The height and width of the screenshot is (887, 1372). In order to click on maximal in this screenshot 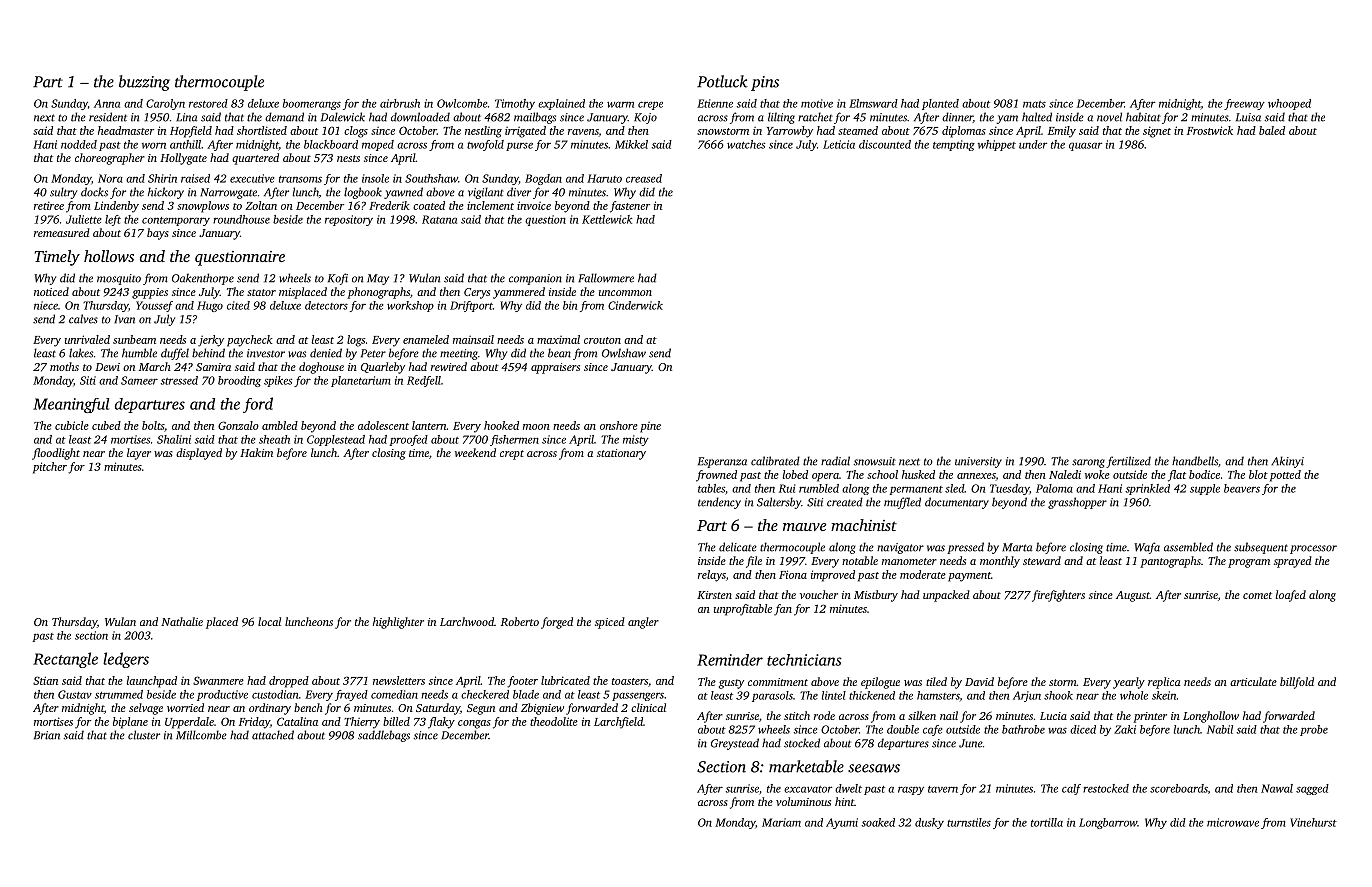, I will do `click(558, 339)`.
